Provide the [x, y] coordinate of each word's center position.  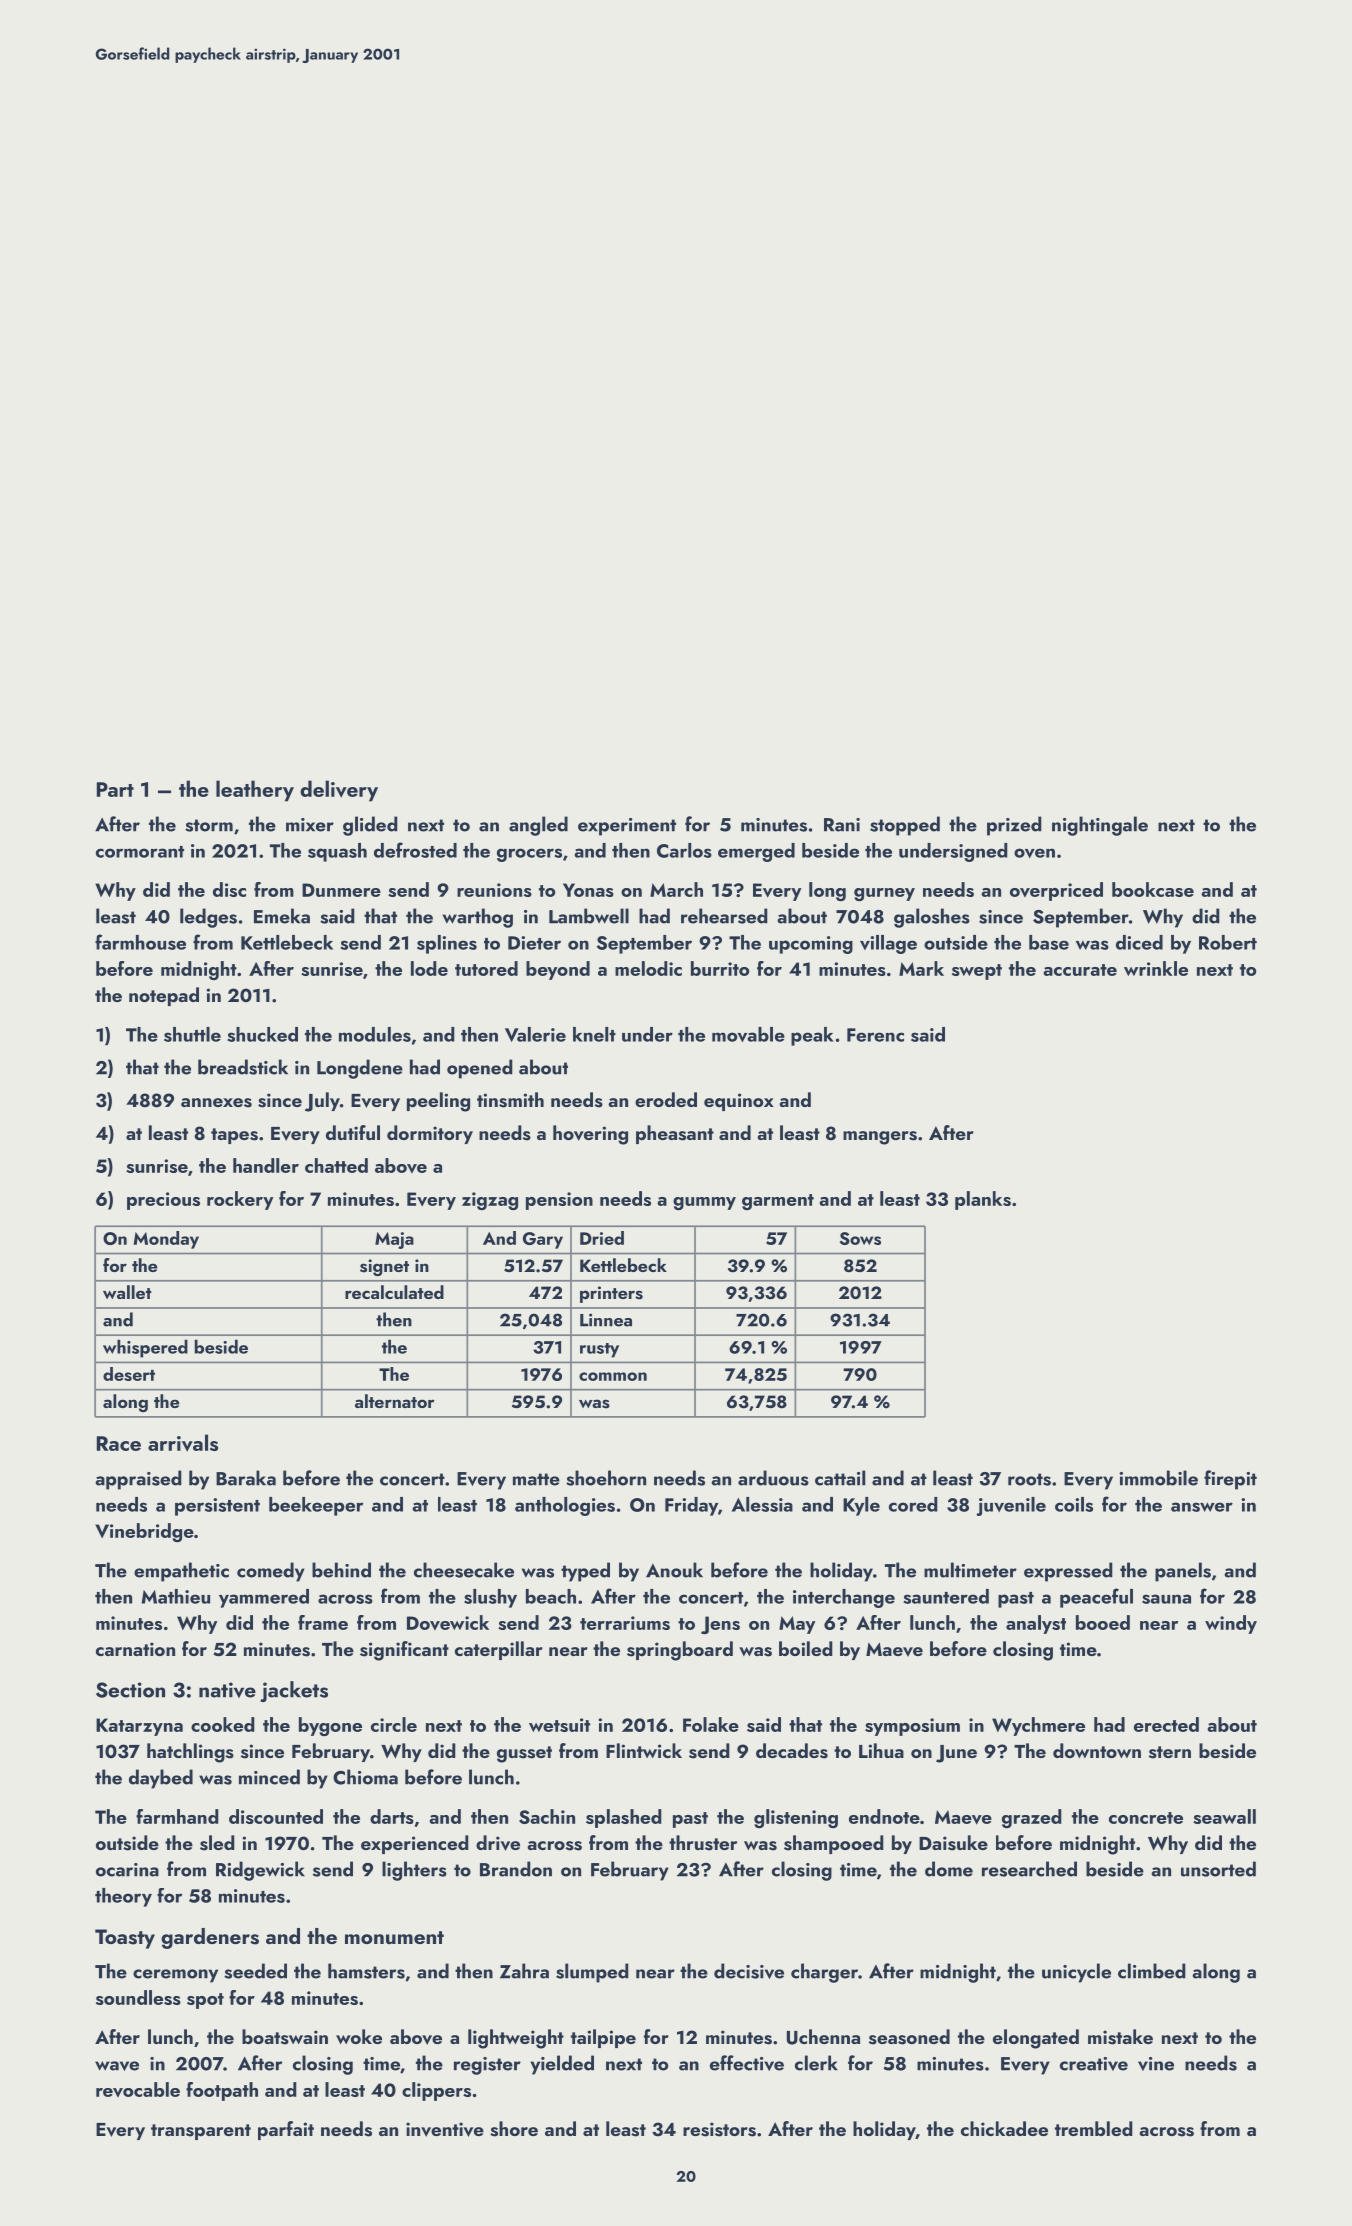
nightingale [1100, 826]
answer [1202, 1507]
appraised [138, 1480]
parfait [286, 2130]
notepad [164, 996]
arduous [773, 1478]
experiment [627, 827]
